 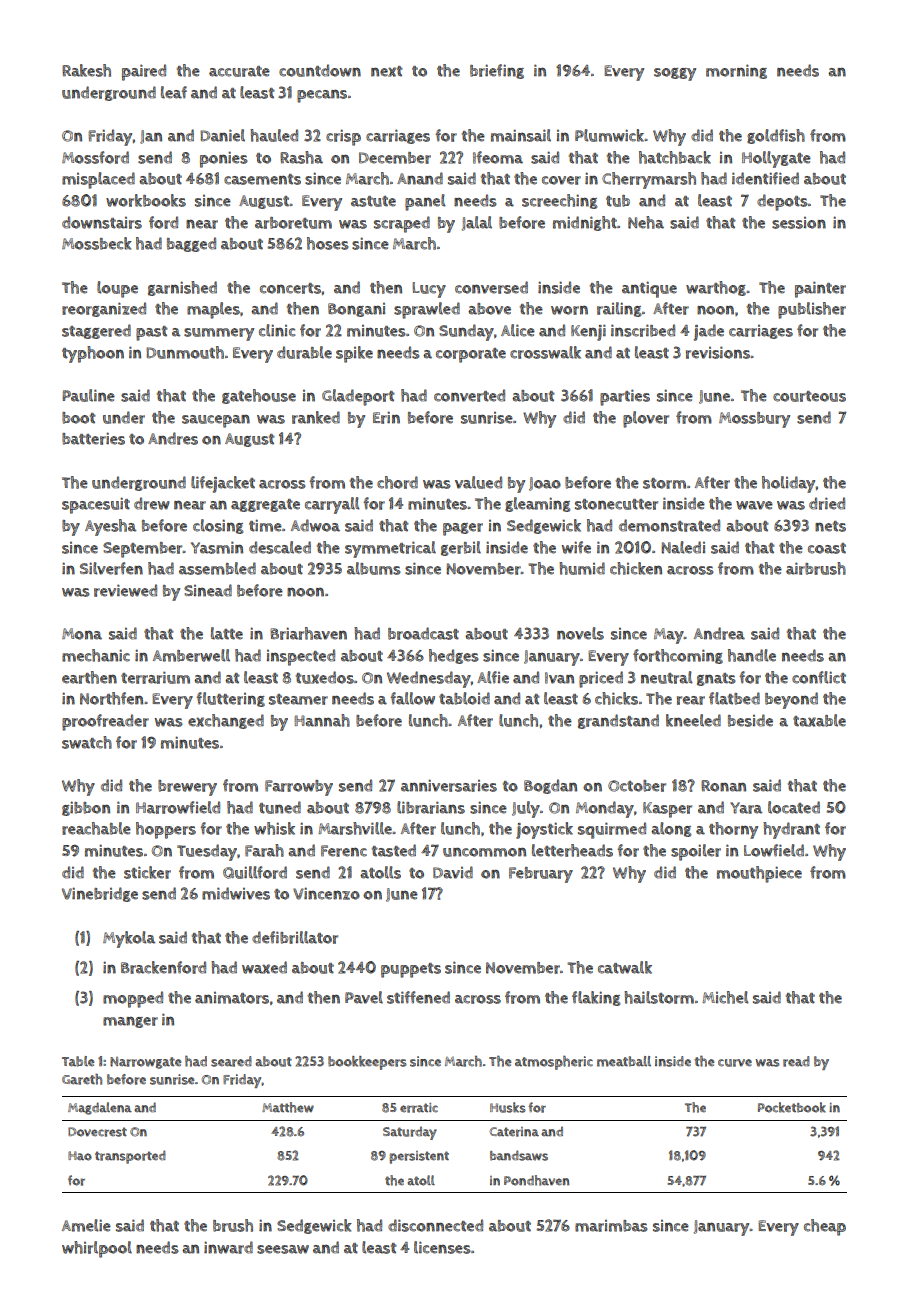 What do you see at coordinates (223, 484) in the screenshot?
I see `lifejacket` at bounding box center [223, 484].
